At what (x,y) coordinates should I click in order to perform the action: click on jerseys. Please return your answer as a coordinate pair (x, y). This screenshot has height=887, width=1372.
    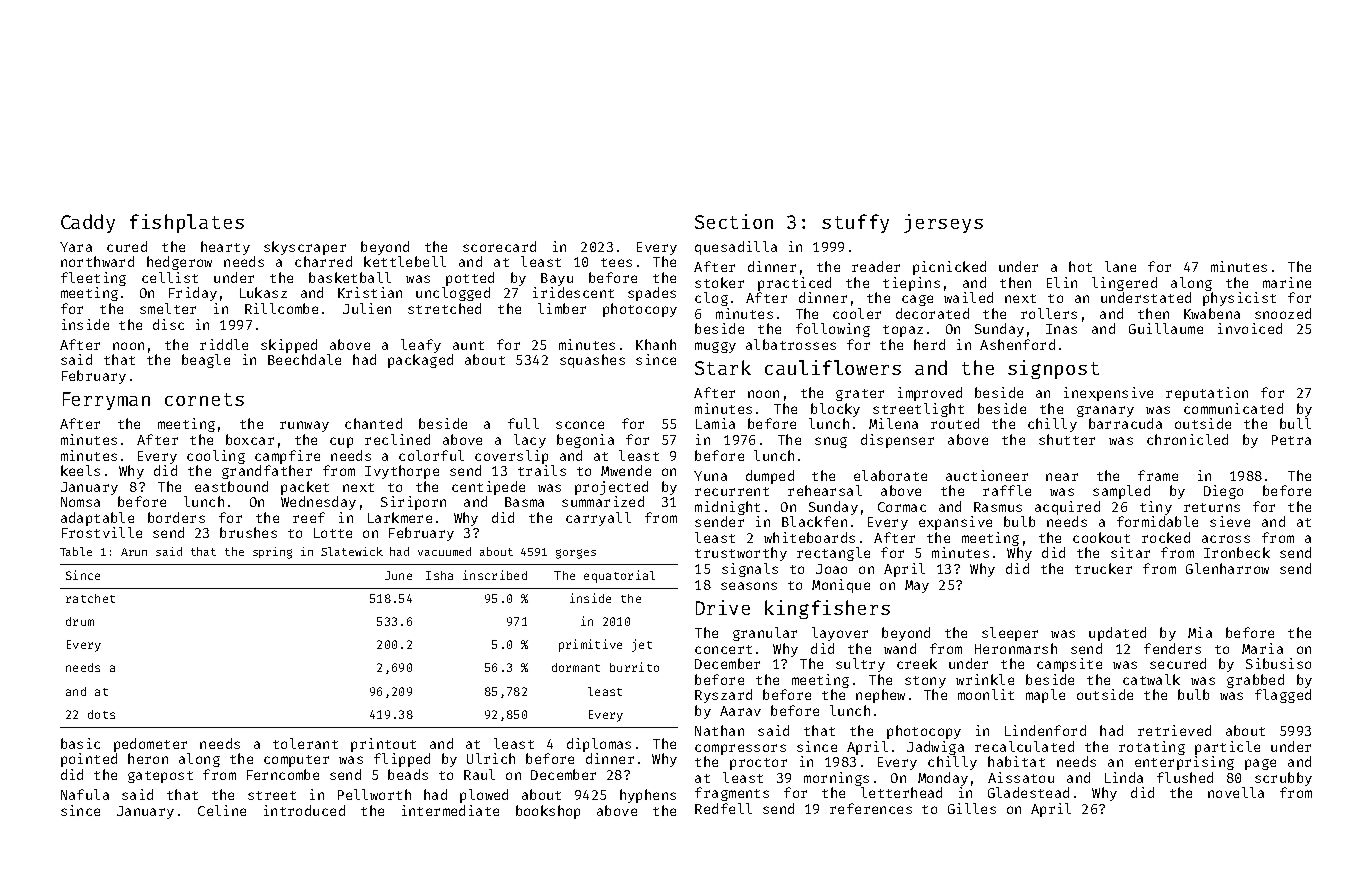
    Looking at the image, I should click on (943, 223).
